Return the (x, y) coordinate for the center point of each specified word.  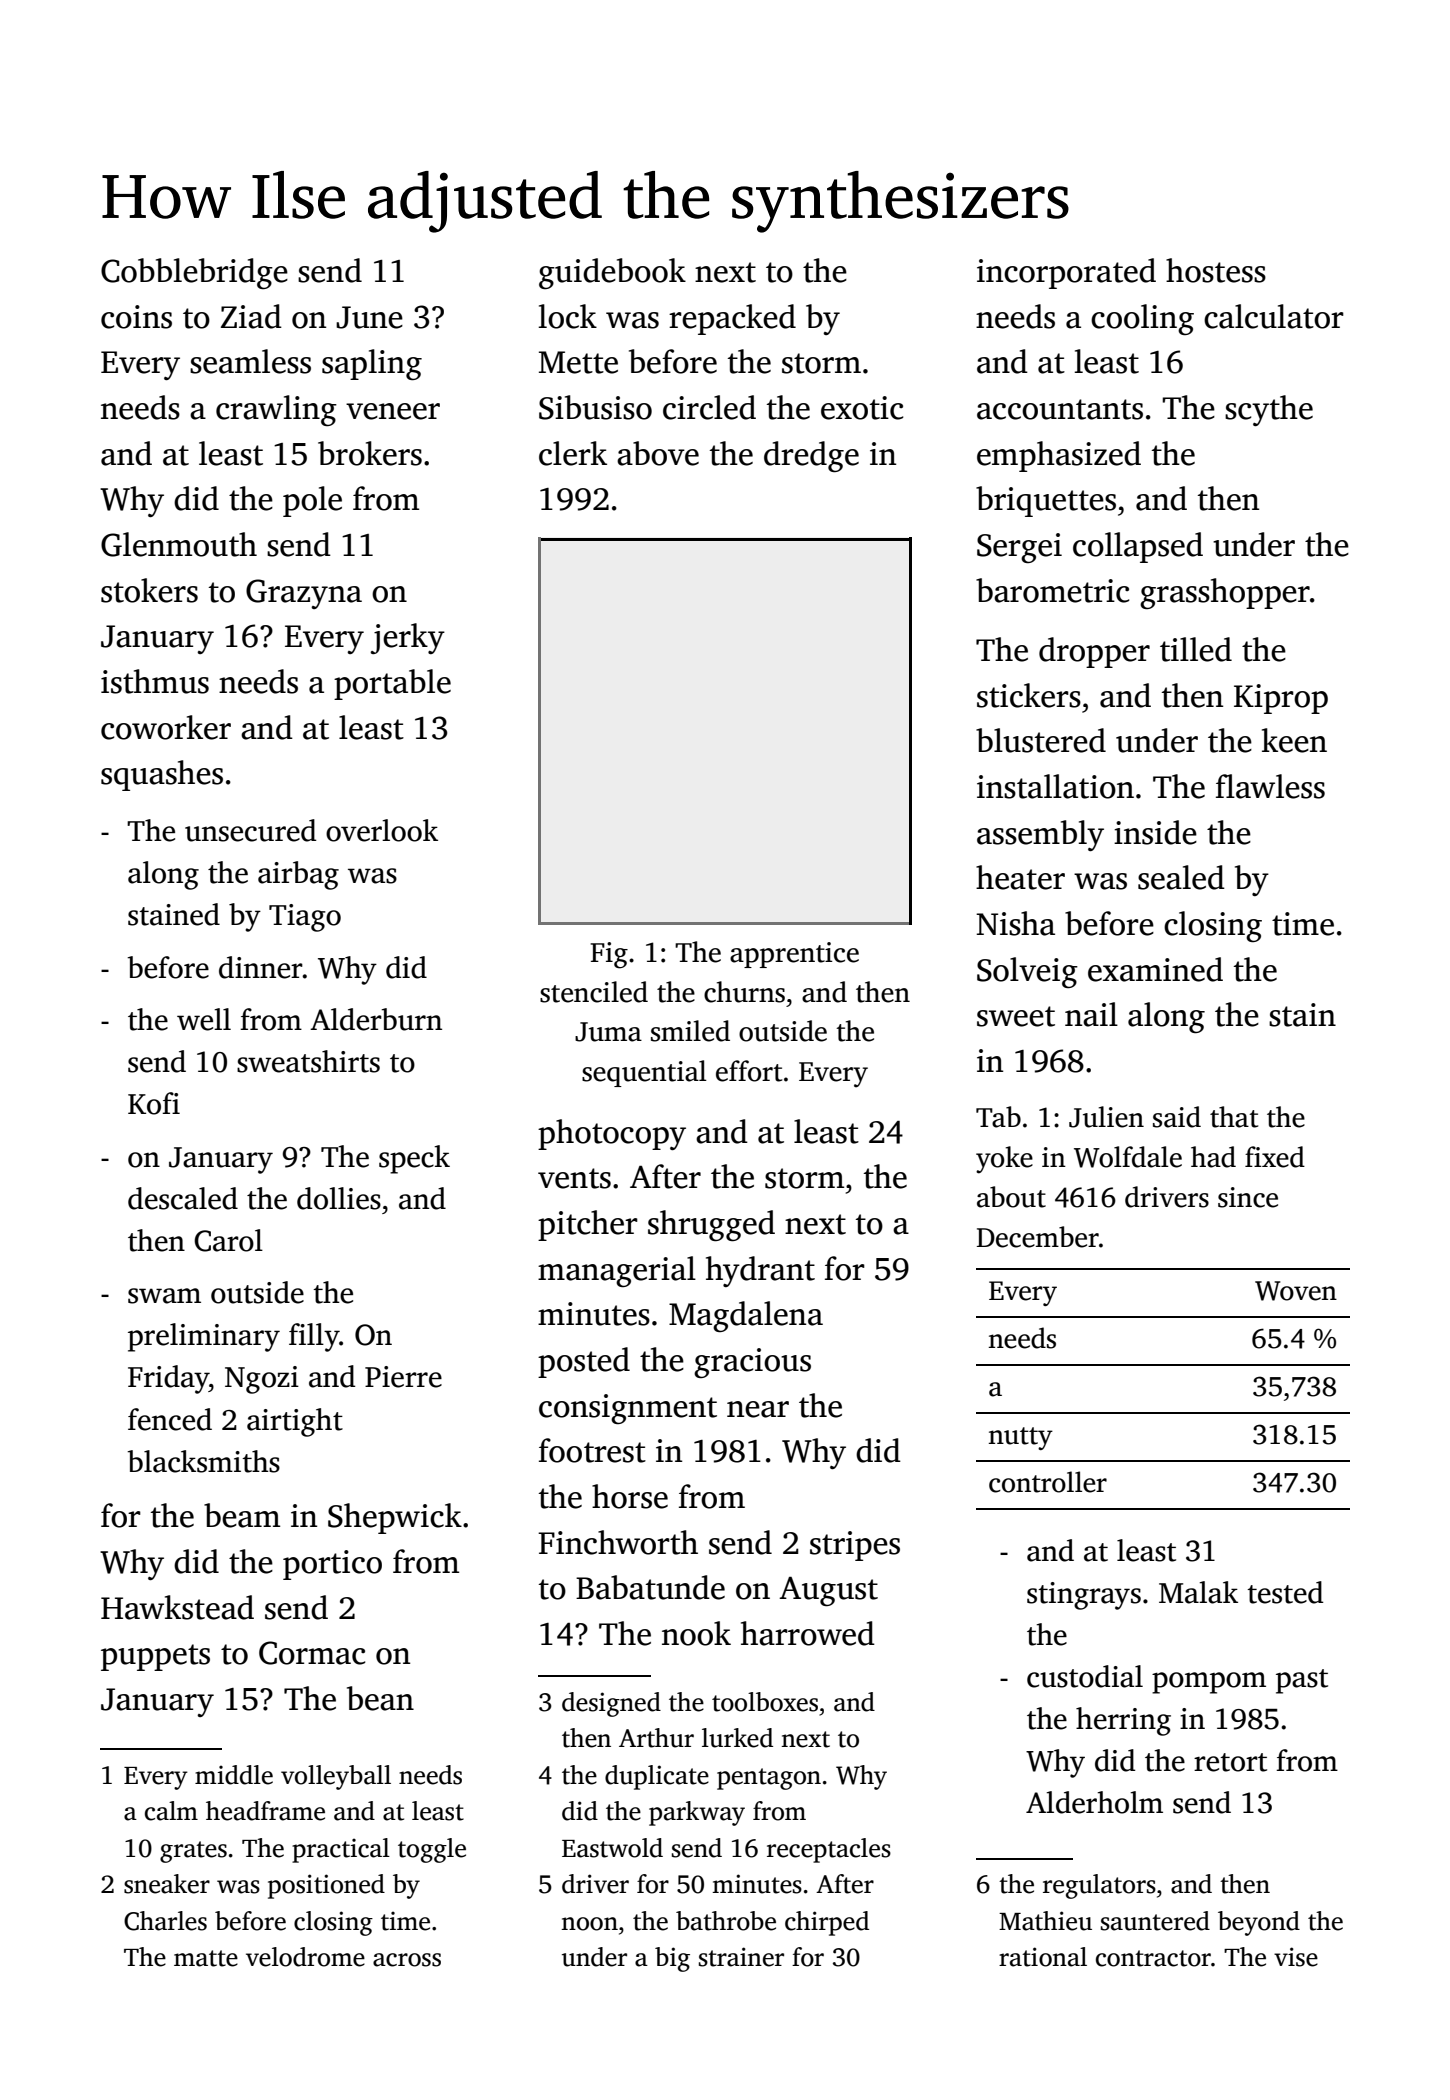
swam (164, 1296)
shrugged (711, 1225)
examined (1155, 969)
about (1011, 1197)
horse (630, 1496)
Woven (1296, 1291)
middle (234, 1775)
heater (1020, 877)
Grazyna (304, 594)
